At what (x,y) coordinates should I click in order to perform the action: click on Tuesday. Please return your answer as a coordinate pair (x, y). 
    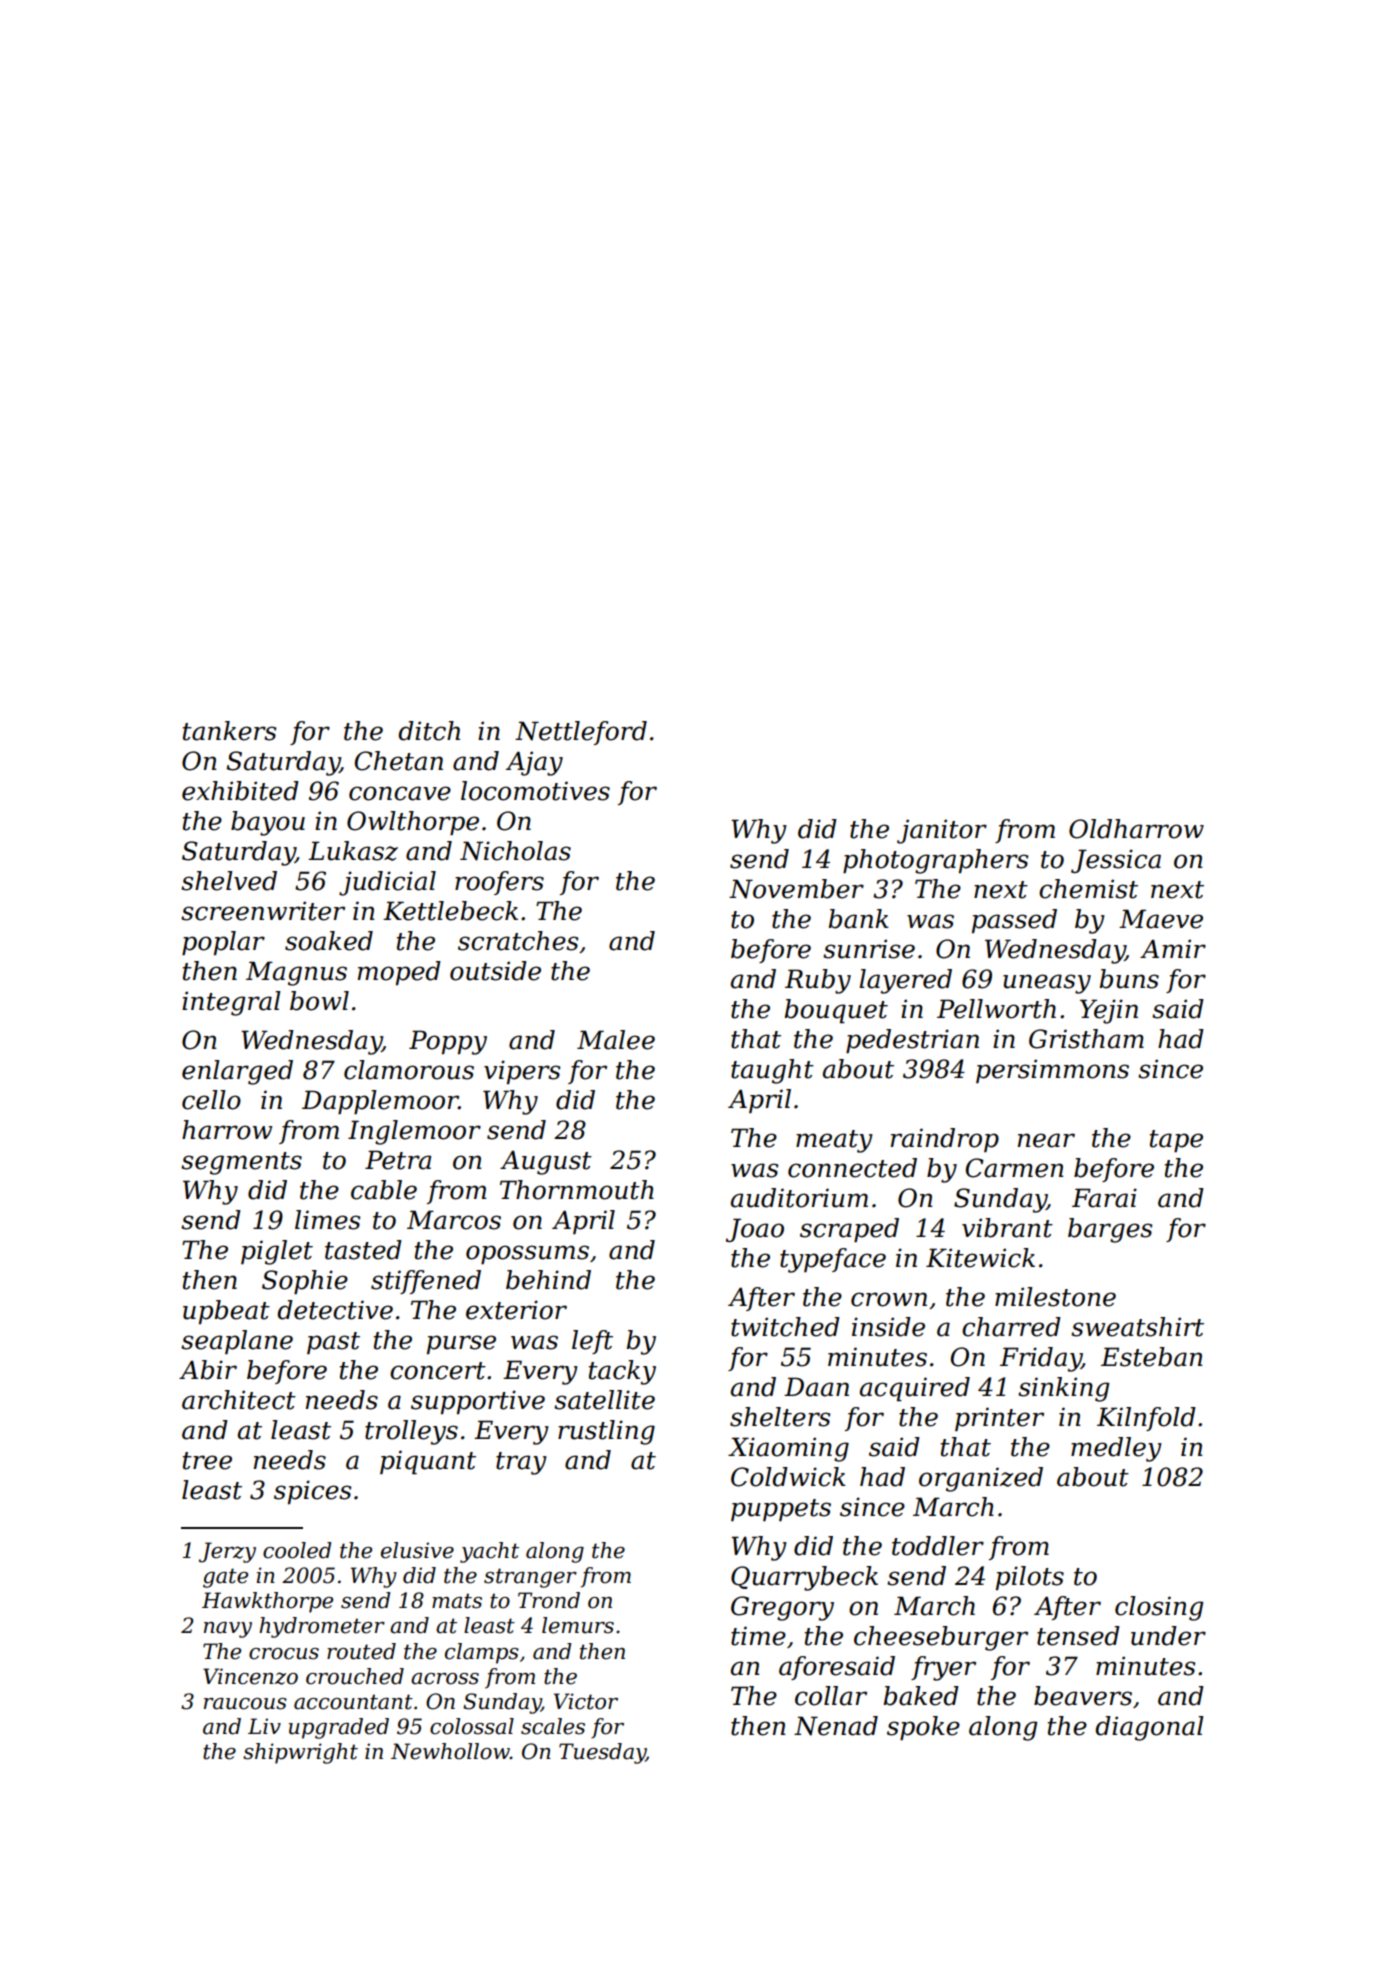
    Looking at the image, I should click on (602, 1753).
